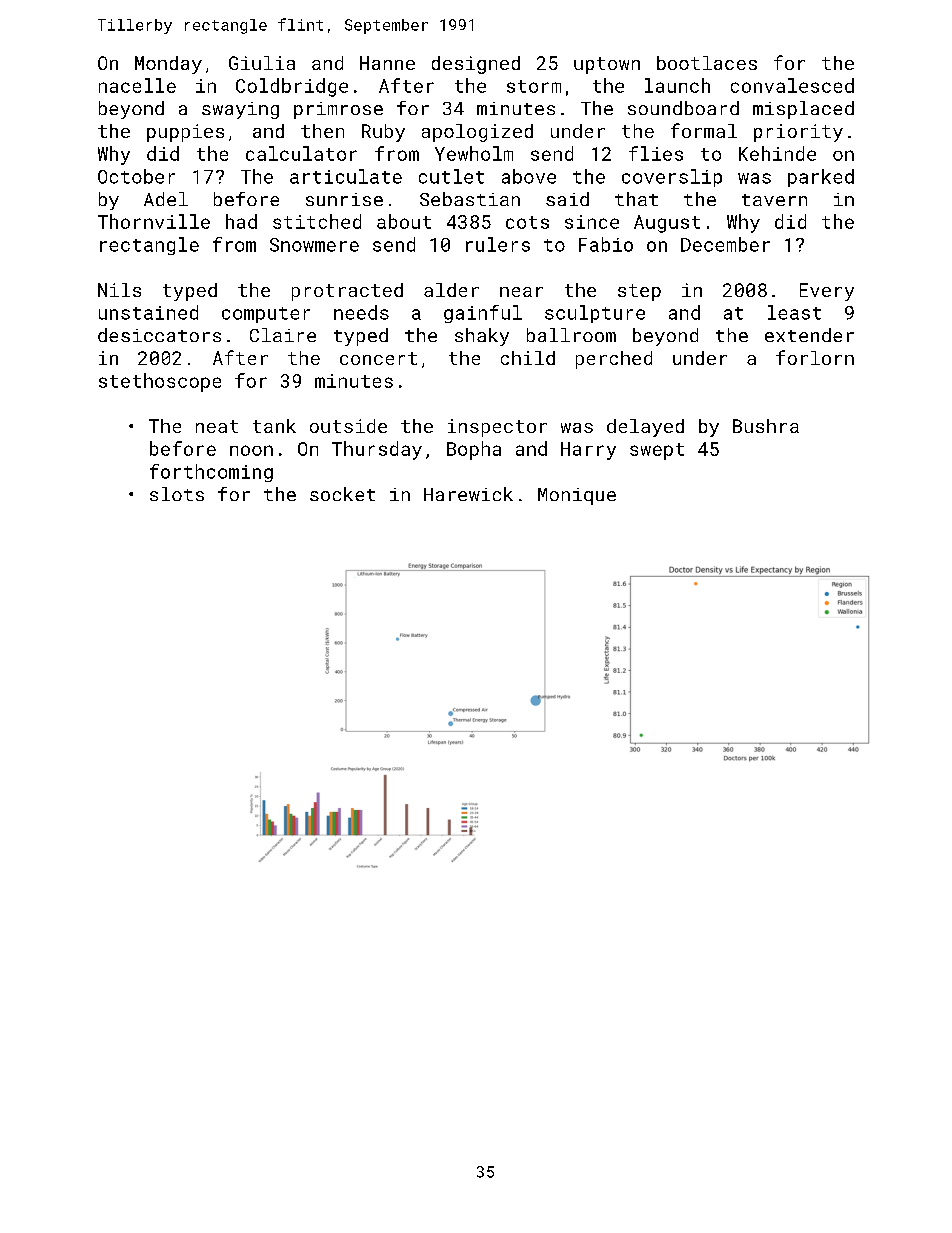  What do you see at coordinates (607, 65) in the page?
I see `uptown` at bounding box center [607, 65].
